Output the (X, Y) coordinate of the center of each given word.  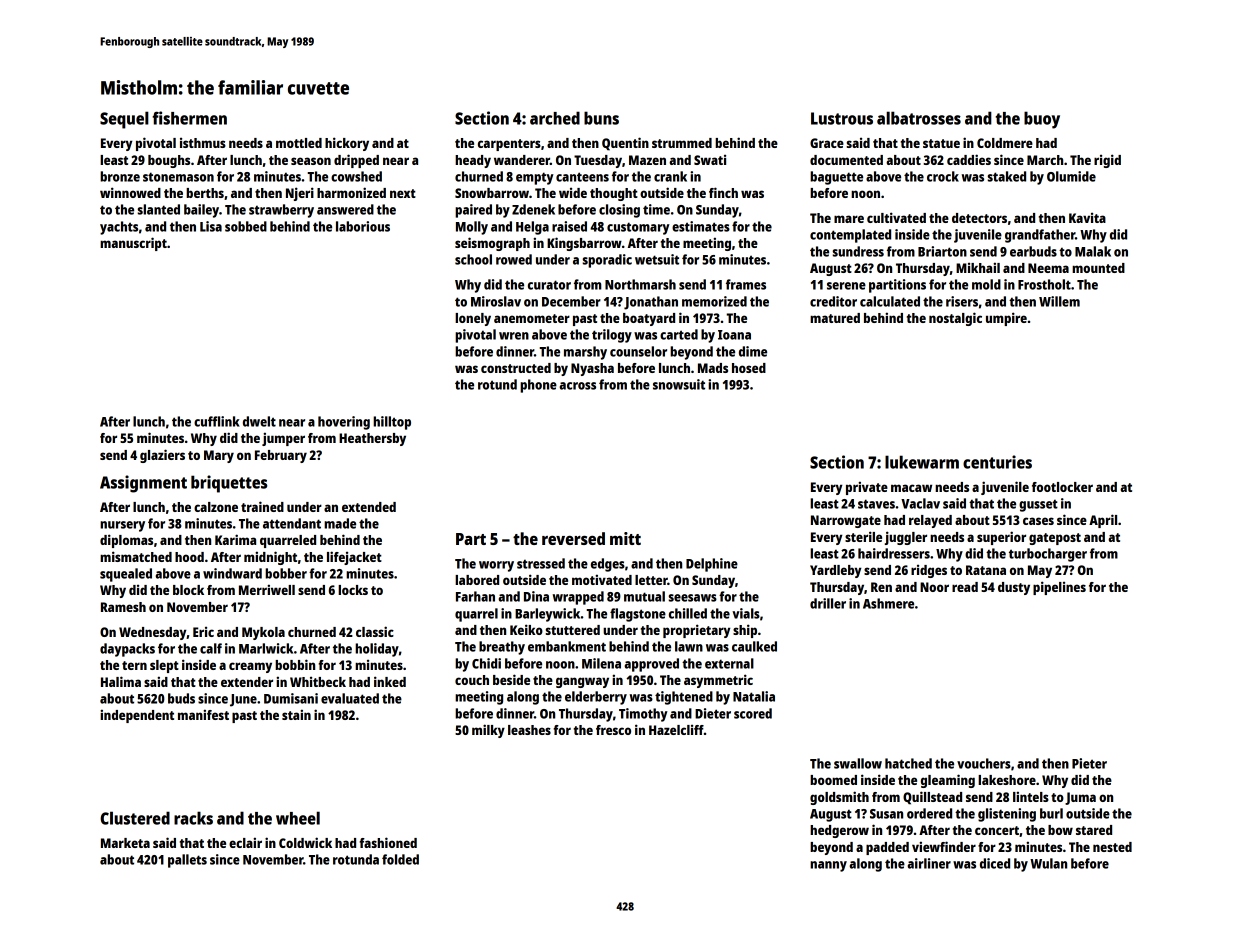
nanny (828, 866)
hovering (344, 423)
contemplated (850, 236)
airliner (929, 863)
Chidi (486, 663)
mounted (1098, 268)
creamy (250, 667)
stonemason (178, 177)
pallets (187, 861)
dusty (1014, 588)
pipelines (1059, 588)
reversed (573, 538)
